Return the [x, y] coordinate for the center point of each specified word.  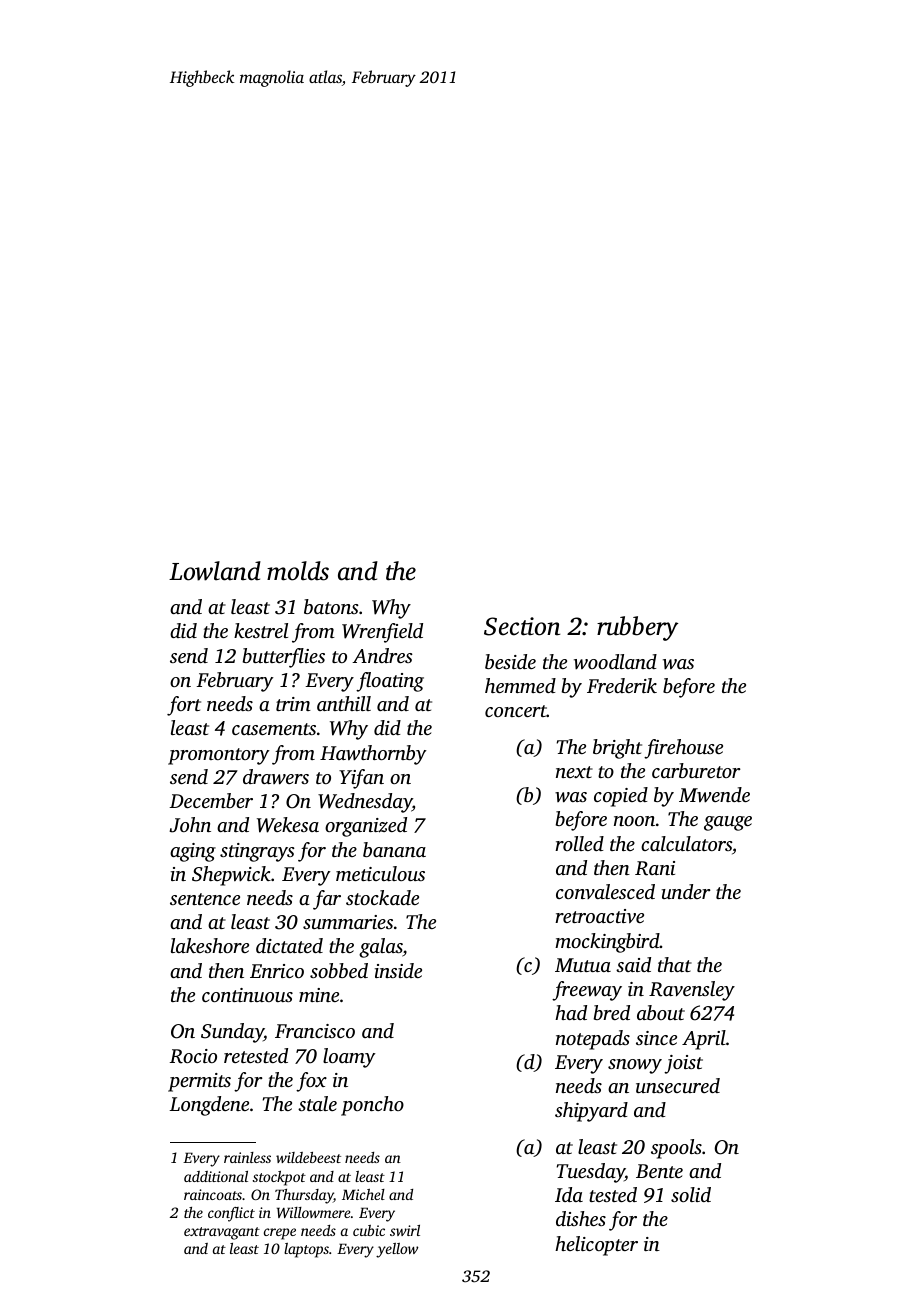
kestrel [261, 630]
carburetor [696, 770]
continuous [247, 995]
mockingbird [607, 943]
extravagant [222, 1233]
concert [516, 711]
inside [398, 970]
